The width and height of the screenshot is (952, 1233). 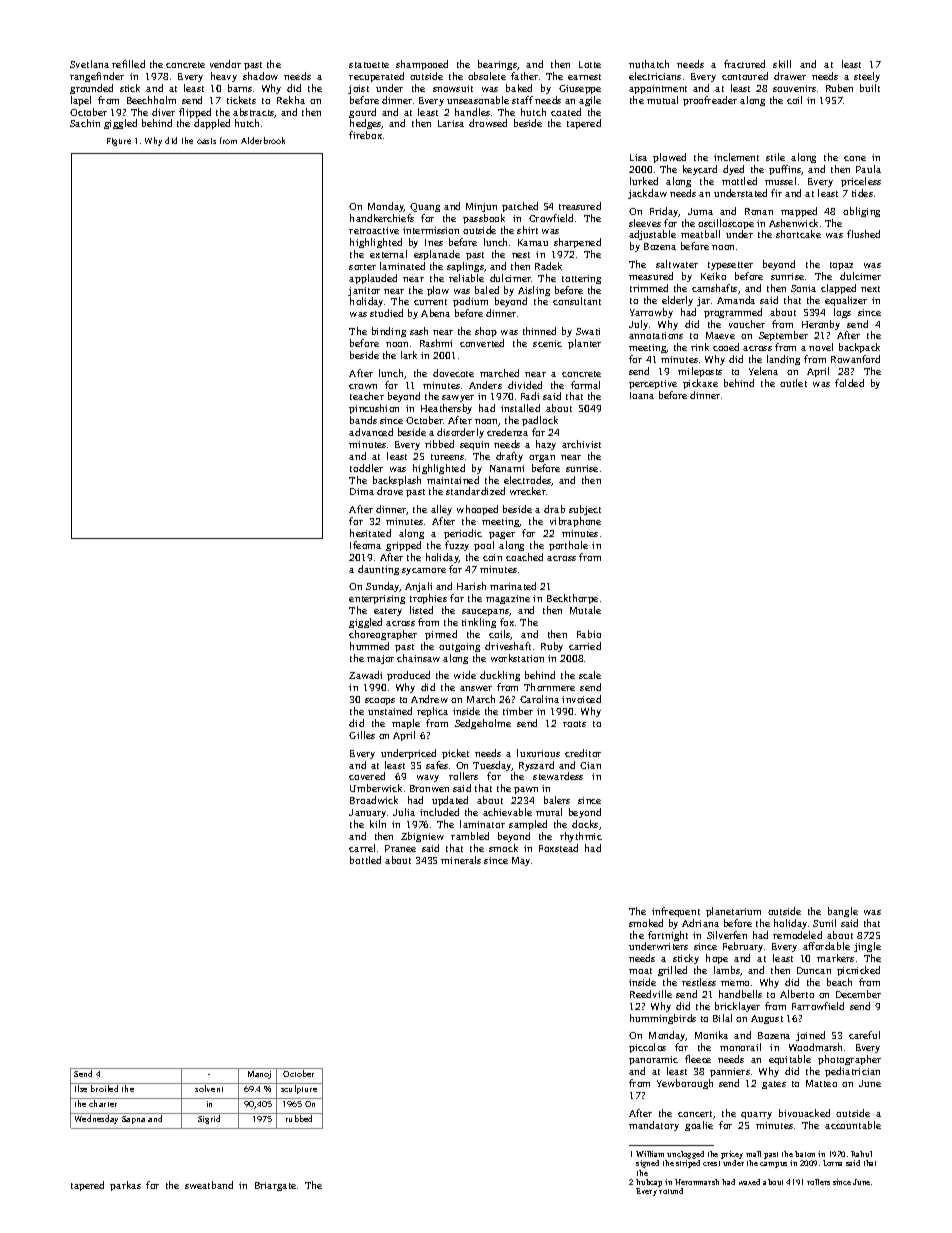 What do you see at coordinates (485, 385) in the screenshot?
I see `Anders` at bounding box center [485, 385].
